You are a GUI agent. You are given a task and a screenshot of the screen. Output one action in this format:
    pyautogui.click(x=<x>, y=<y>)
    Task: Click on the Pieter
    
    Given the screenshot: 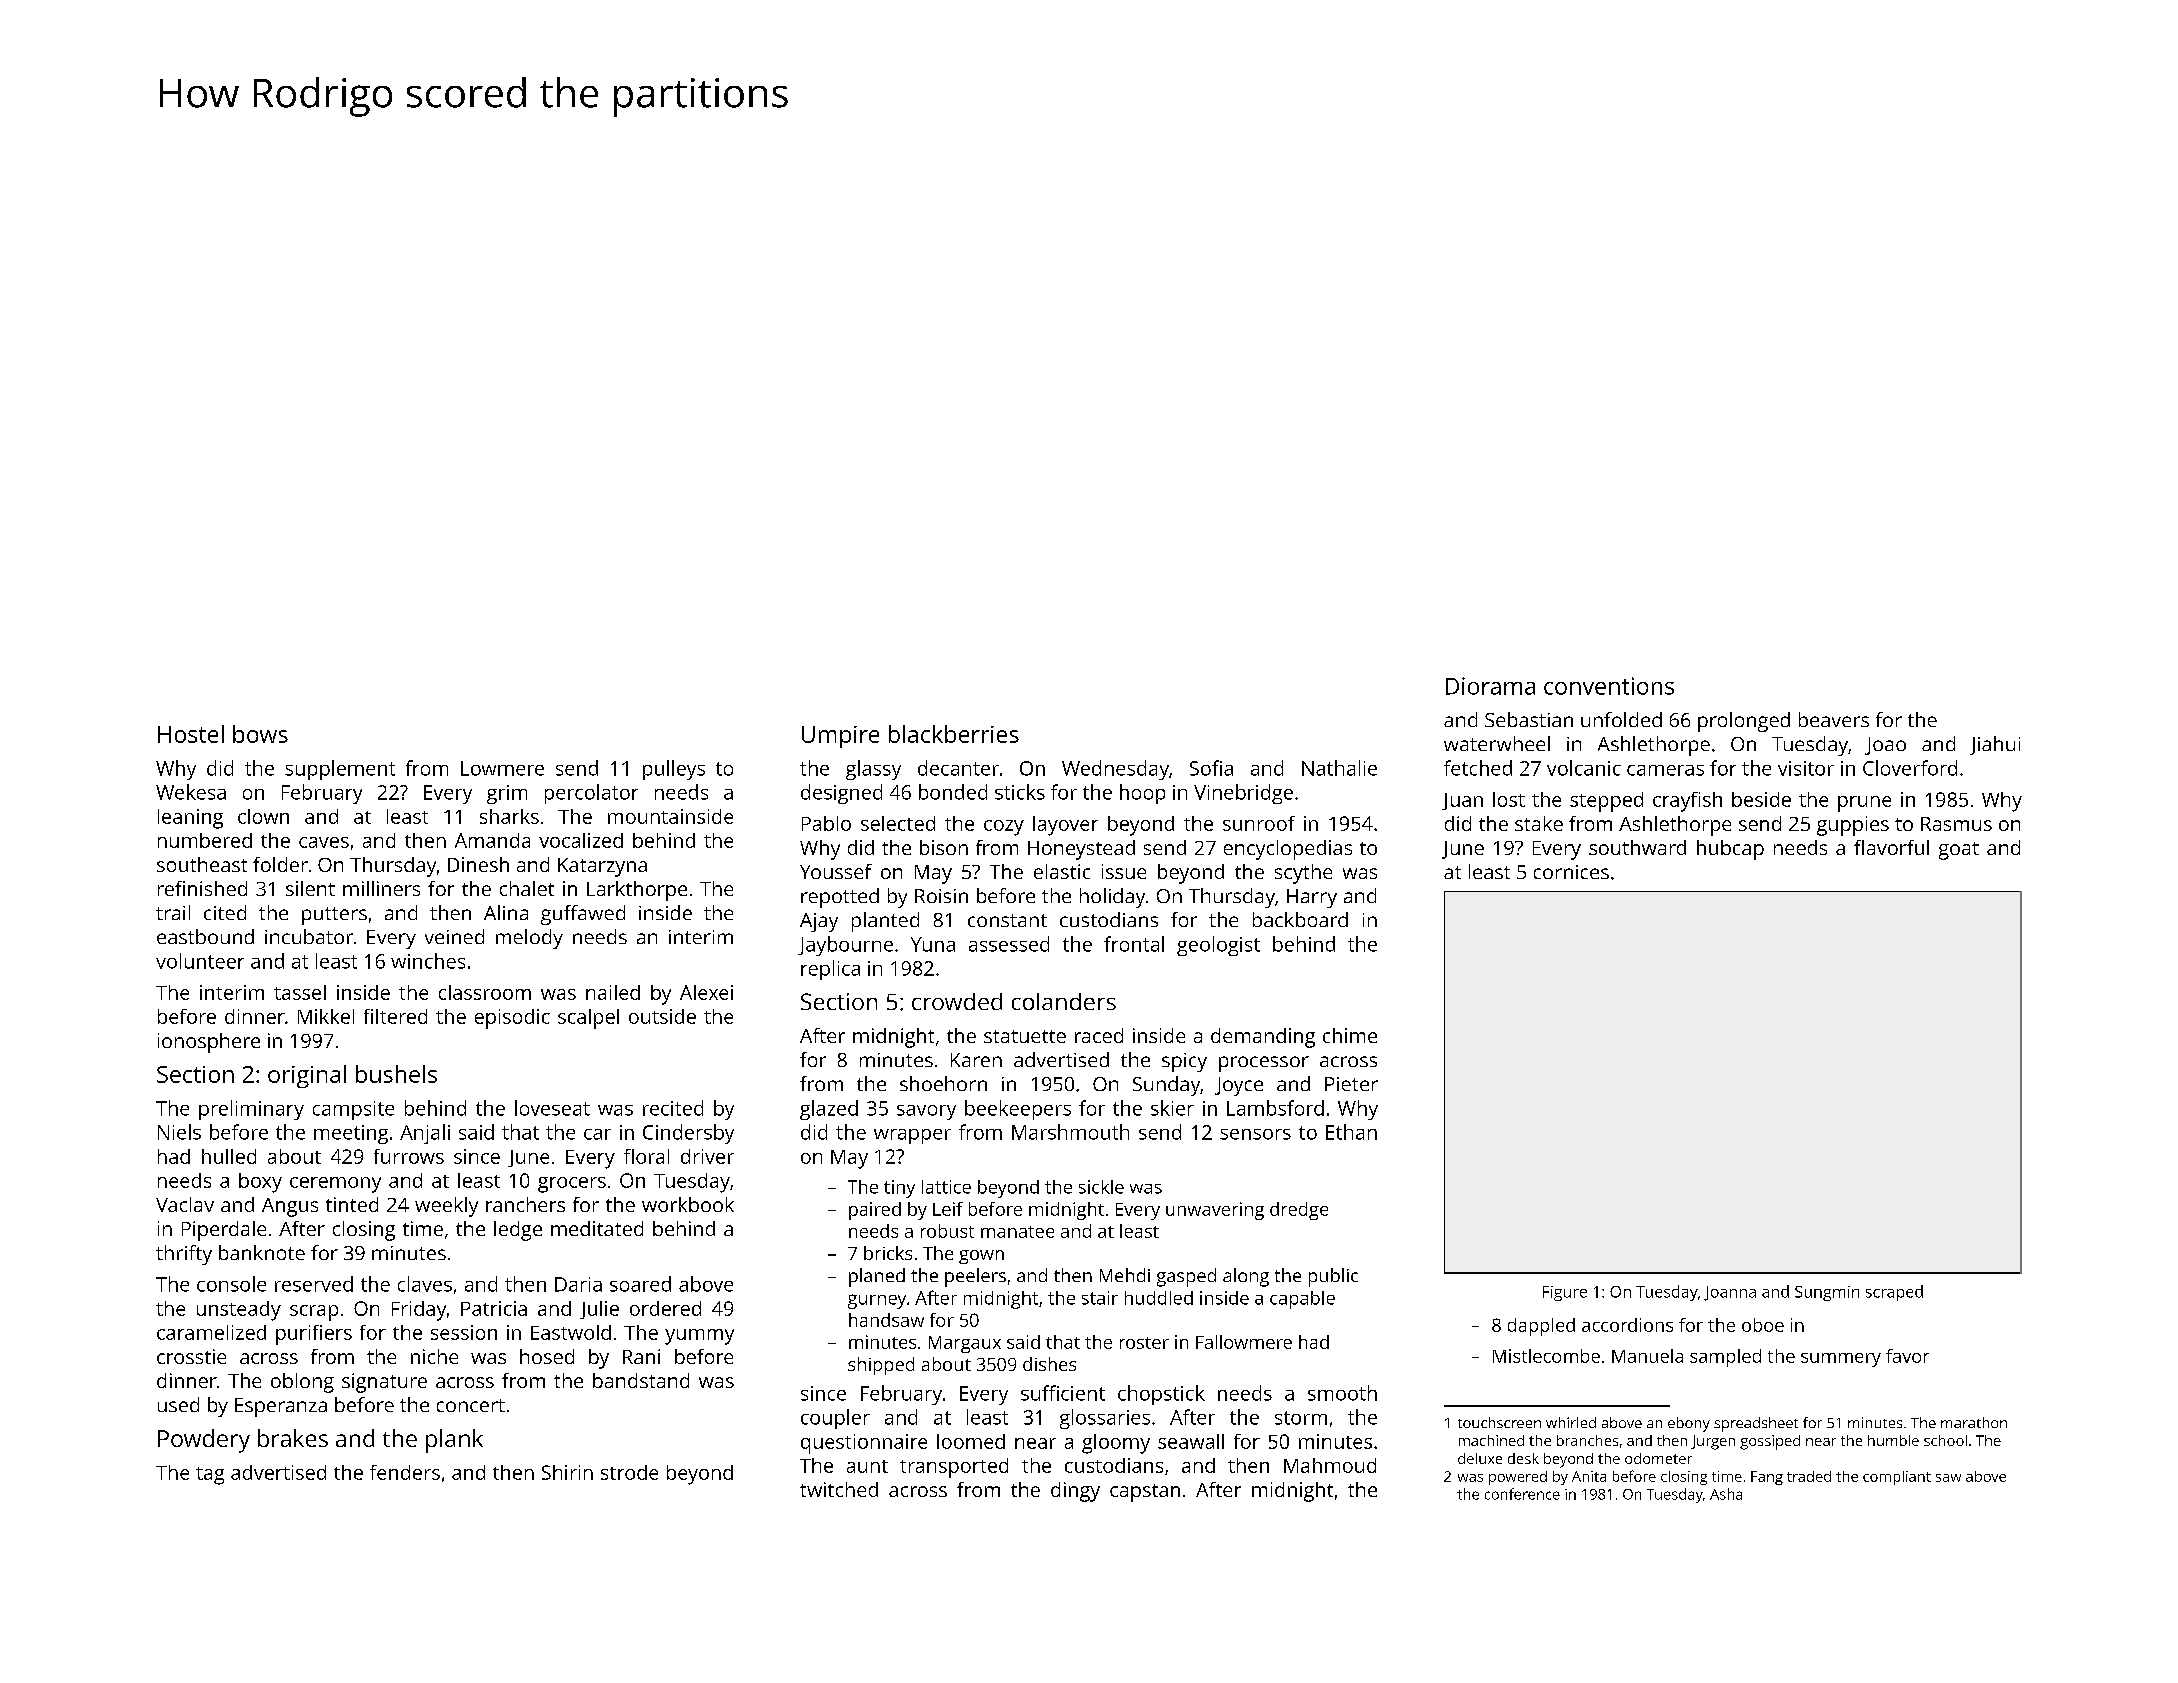 What is the action you would take?
    pyautogui.click(x=1351, y=1084)
